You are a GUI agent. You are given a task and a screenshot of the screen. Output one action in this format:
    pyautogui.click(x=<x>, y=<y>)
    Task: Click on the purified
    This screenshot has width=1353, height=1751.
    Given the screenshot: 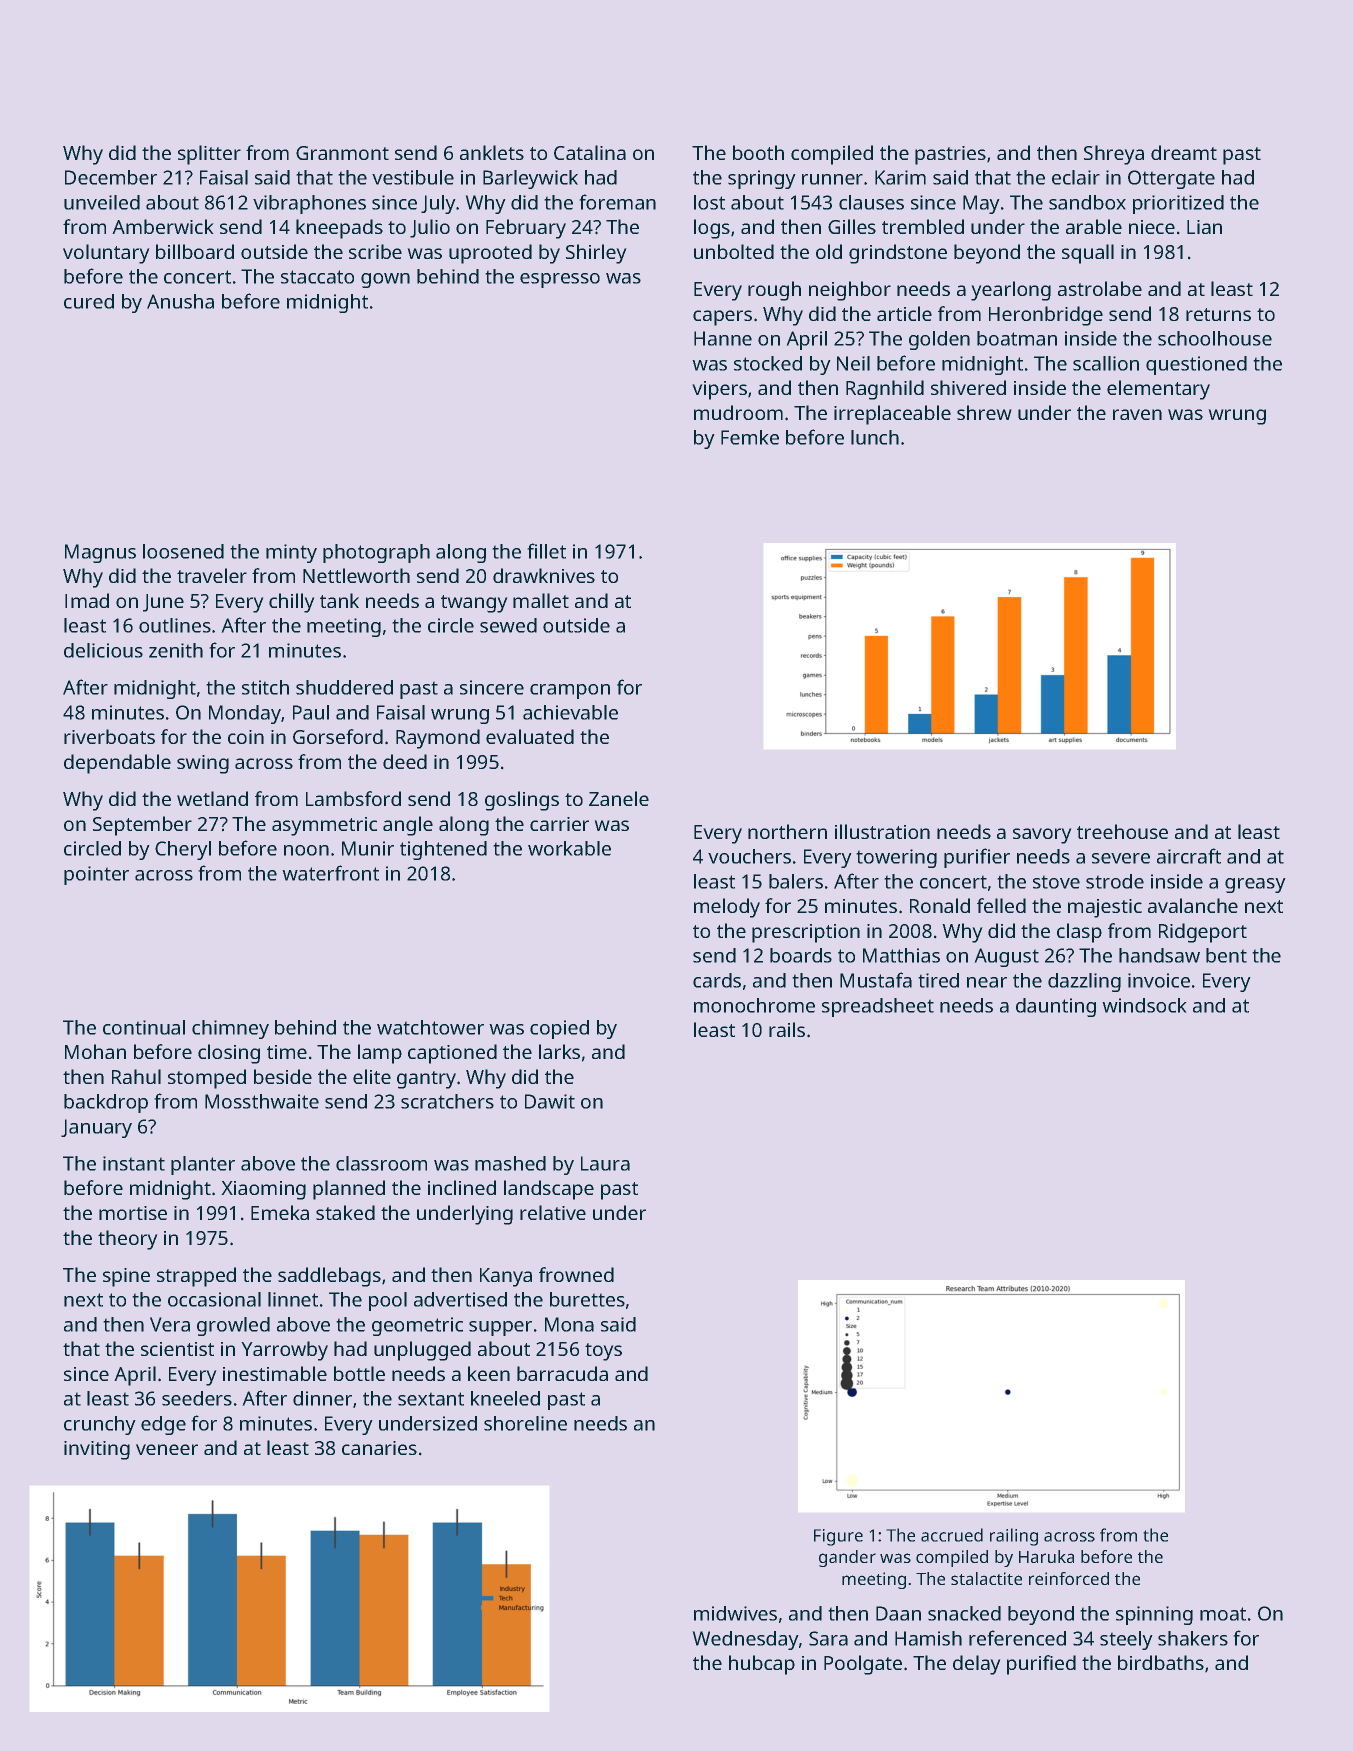 What is the action you would take?
    pyautogui.click(x=1041, y=1665)
